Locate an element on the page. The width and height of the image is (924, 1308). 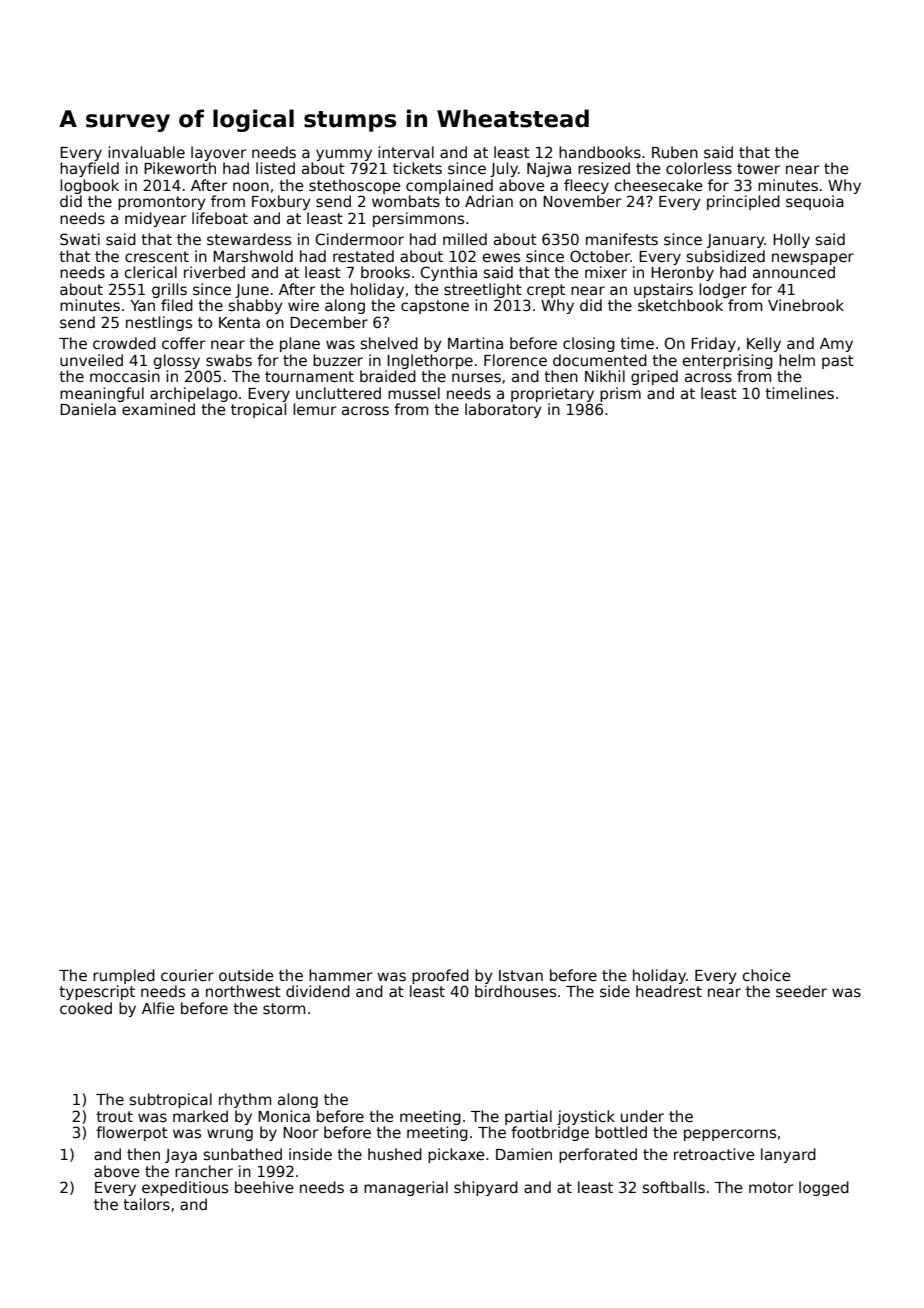
choice is located at coordinates (767, 975).
